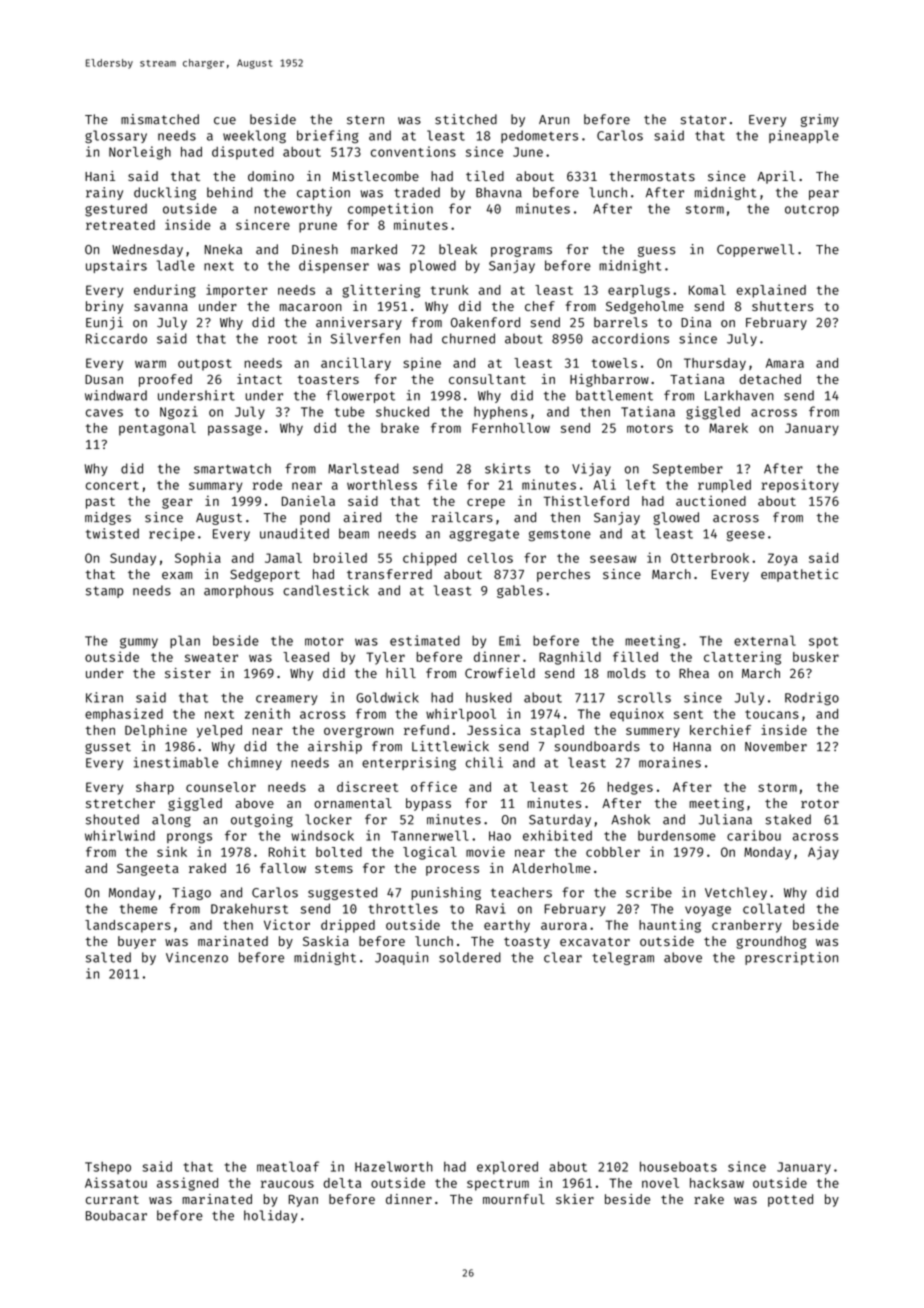 The height and width of the screenshot is (1308, 924). Describe the element at coordinates (177, 503) in the screenshot. I see `gear` at that location.
